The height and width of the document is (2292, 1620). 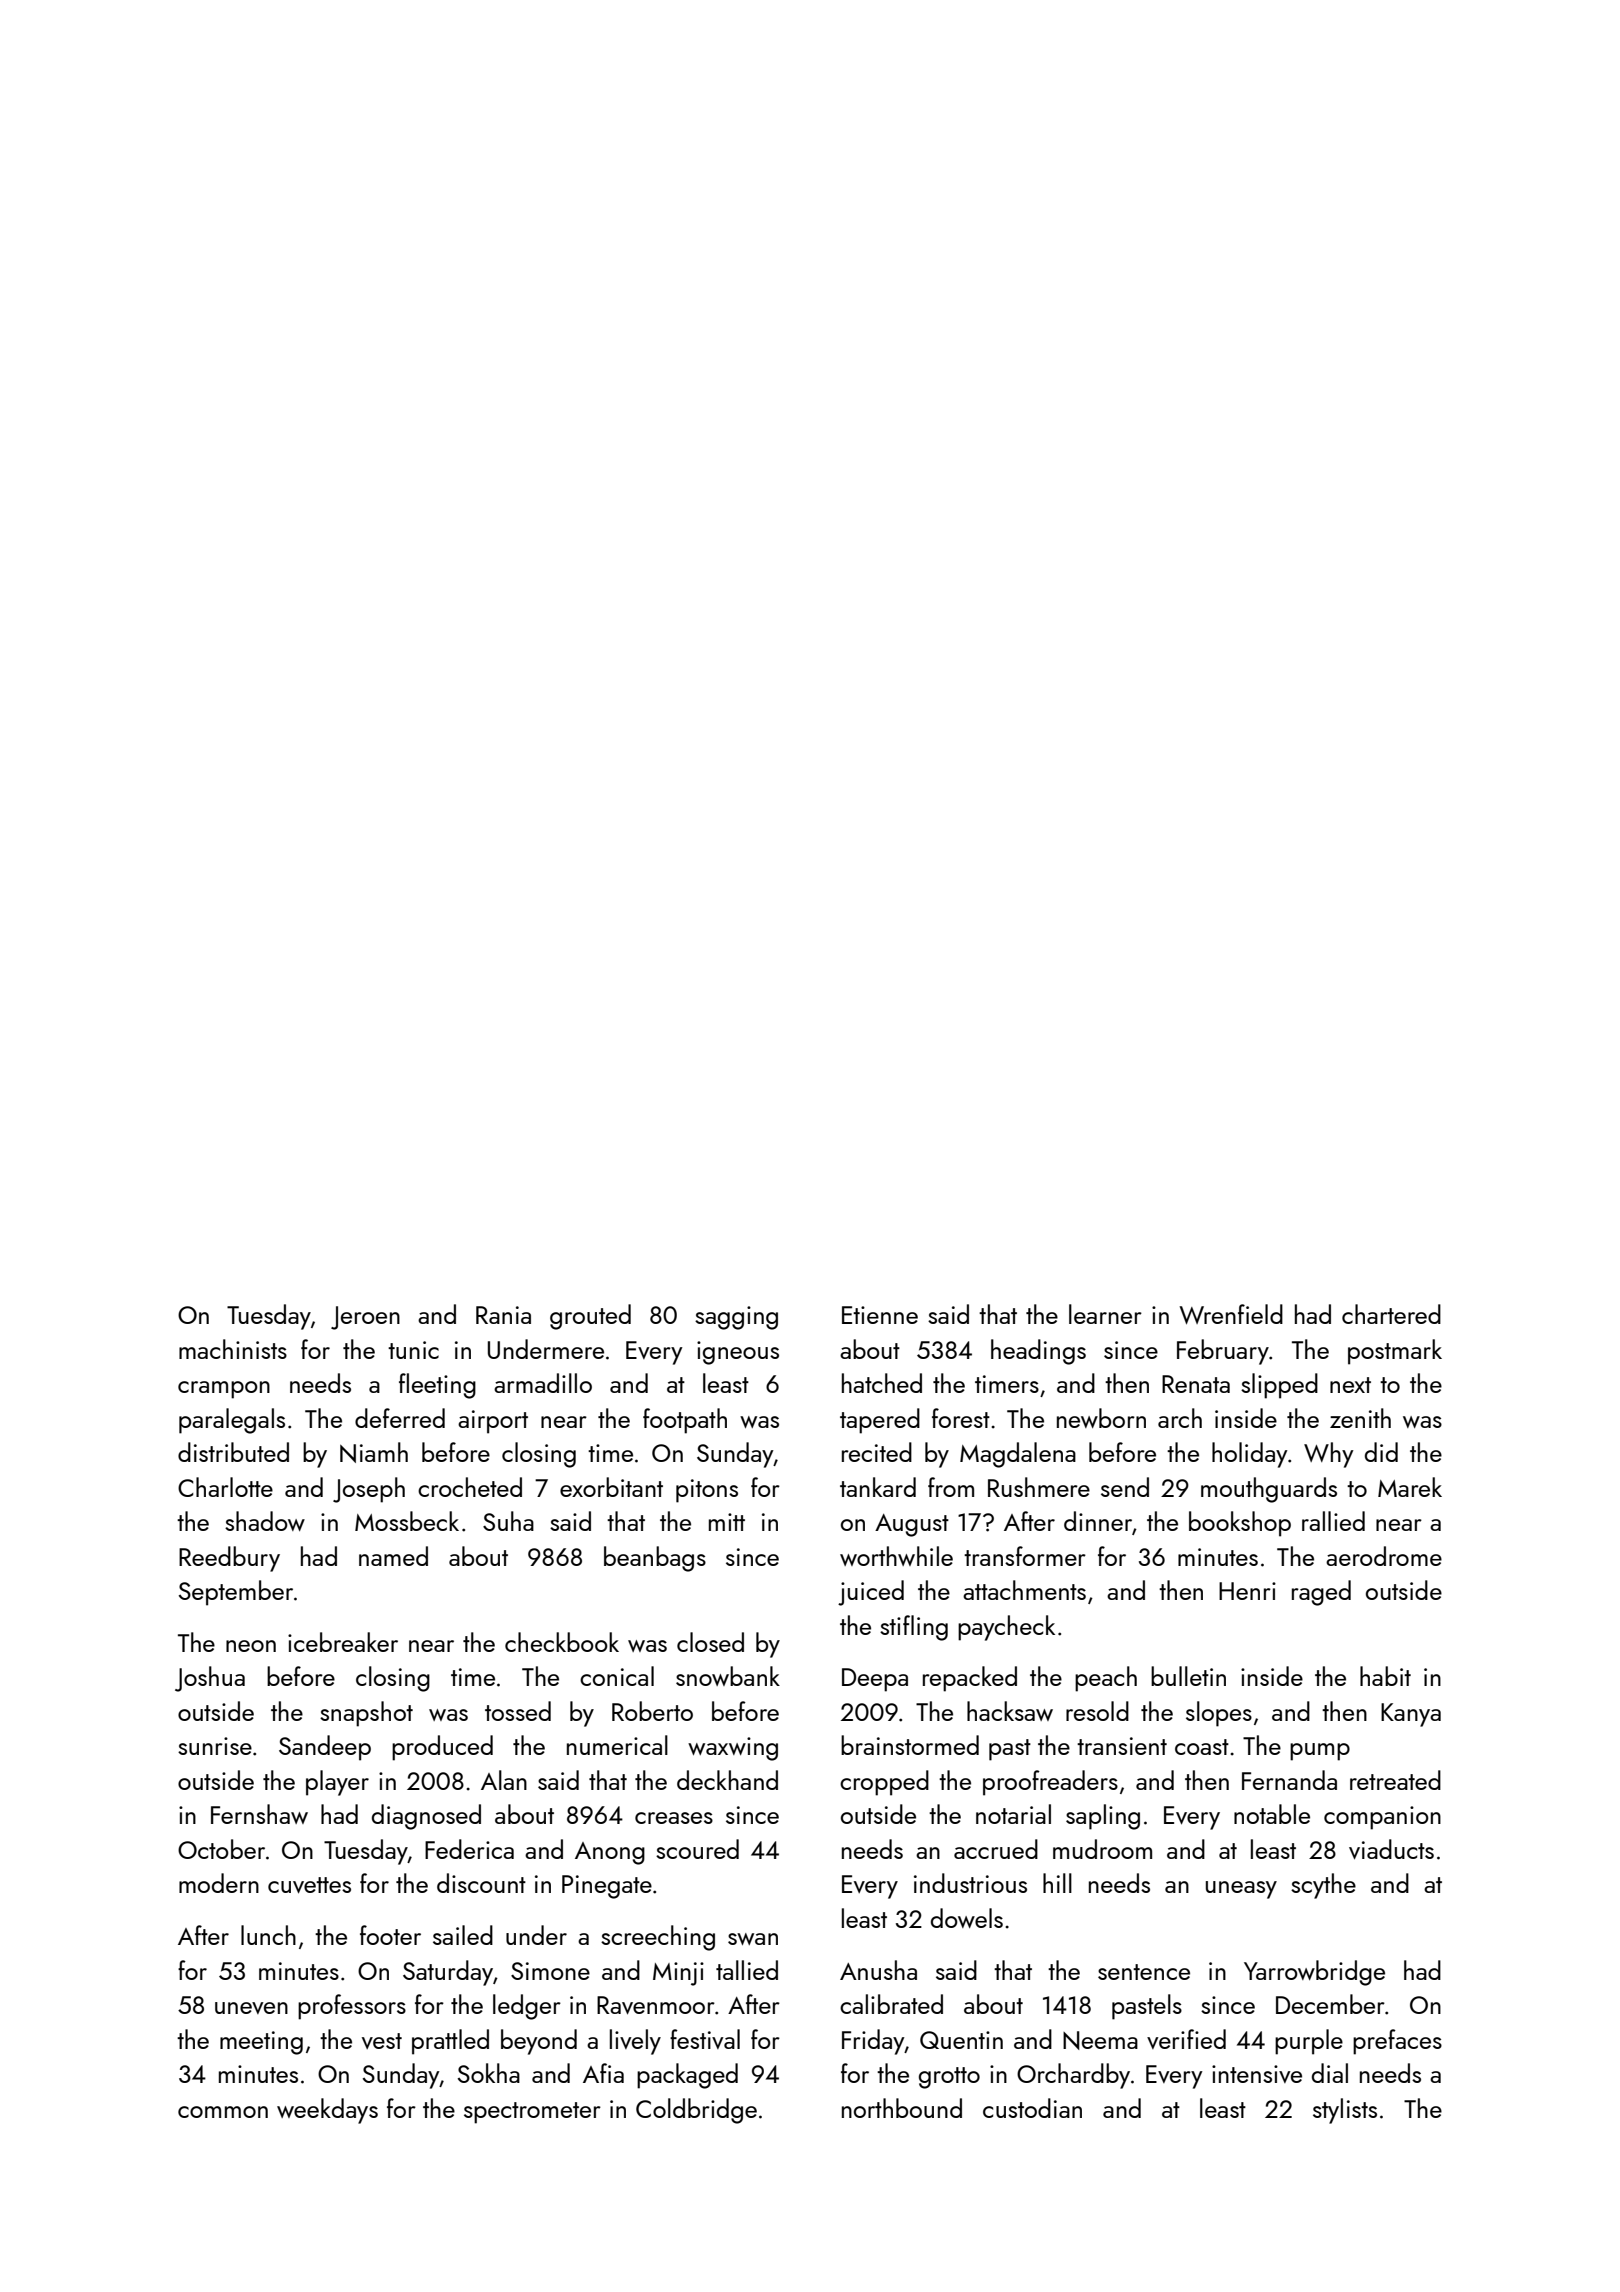 I want to click on weekdays, so click(x=327, y=2111).
